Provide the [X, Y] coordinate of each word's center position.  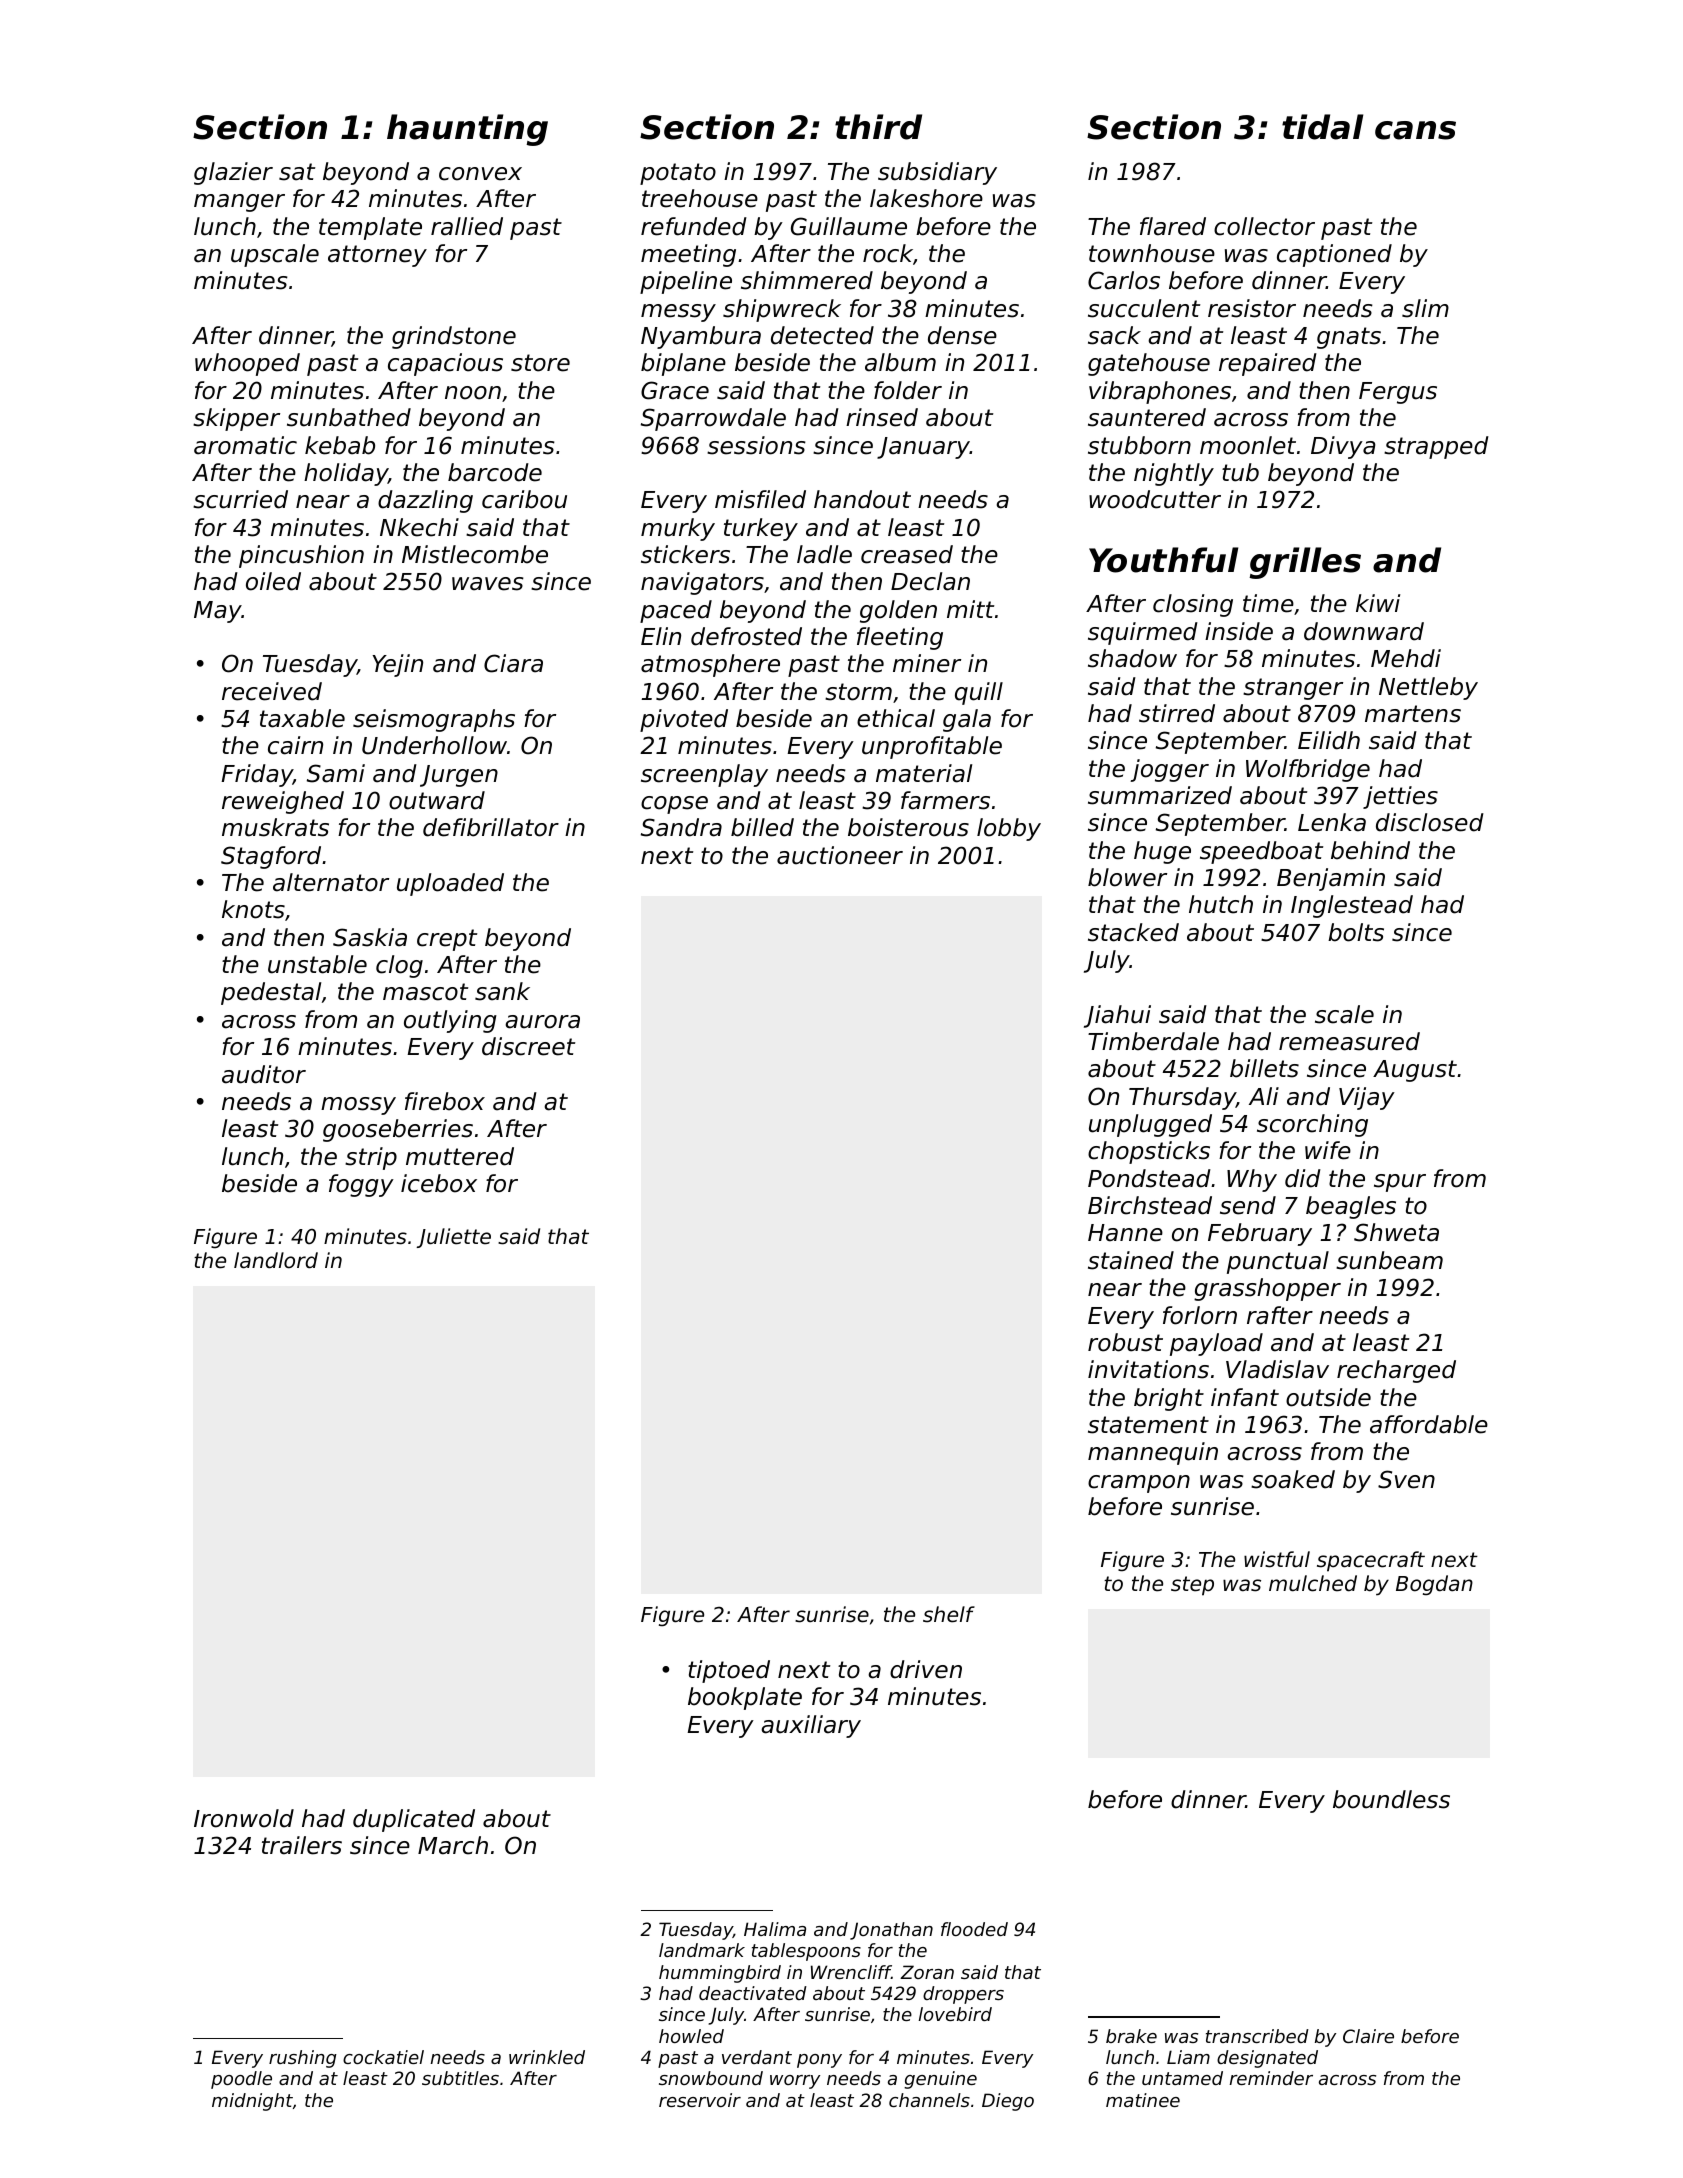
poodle [241, 2080]
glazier [233, 173]
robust [1125, 1342]
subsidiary [937, 173]
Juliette [453, 1238]
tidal [1322, 127]
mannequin [1153, 1453]
